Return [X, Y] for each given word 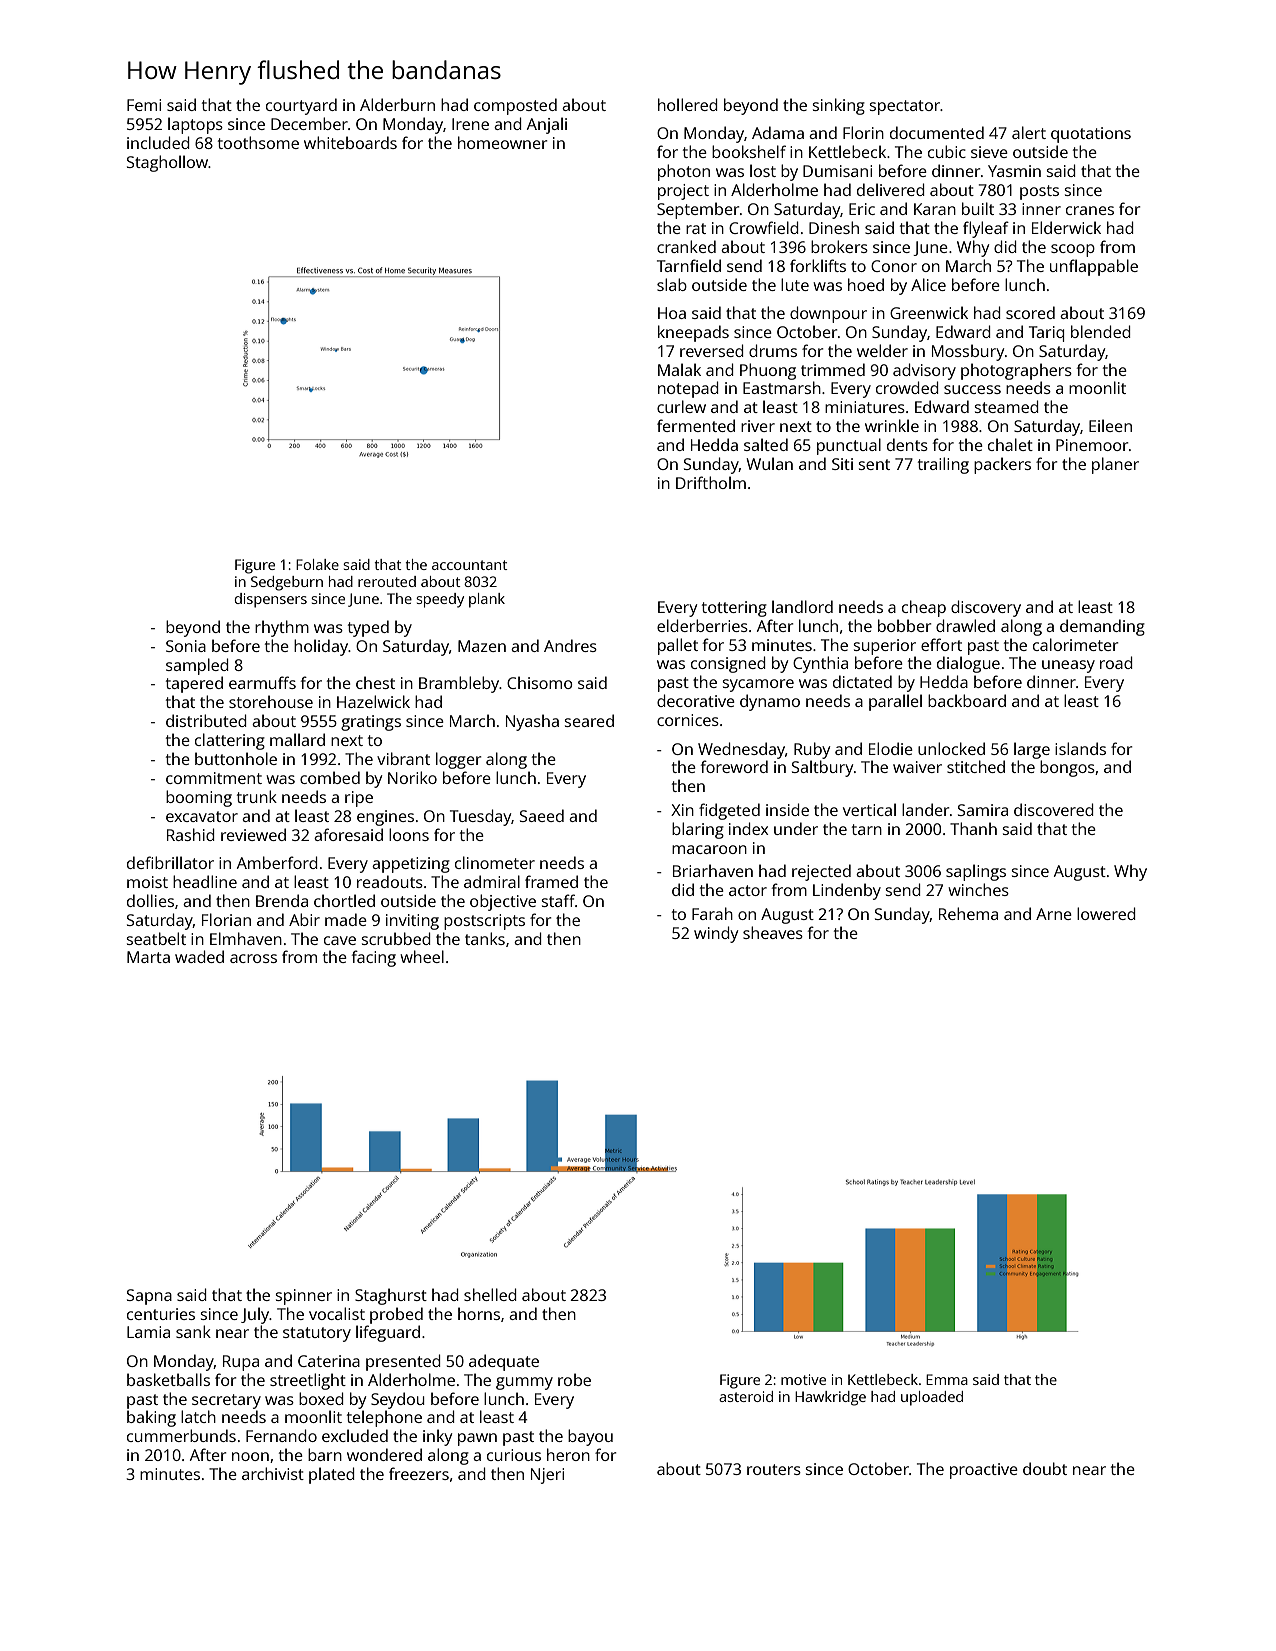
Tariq [1047, 334]
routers [774, 1469]
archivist [273, 1473]
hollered [688, 104]
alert [1029, 132]
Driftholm [711, 482]
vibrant [403, 758]
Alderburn [397, 104]
